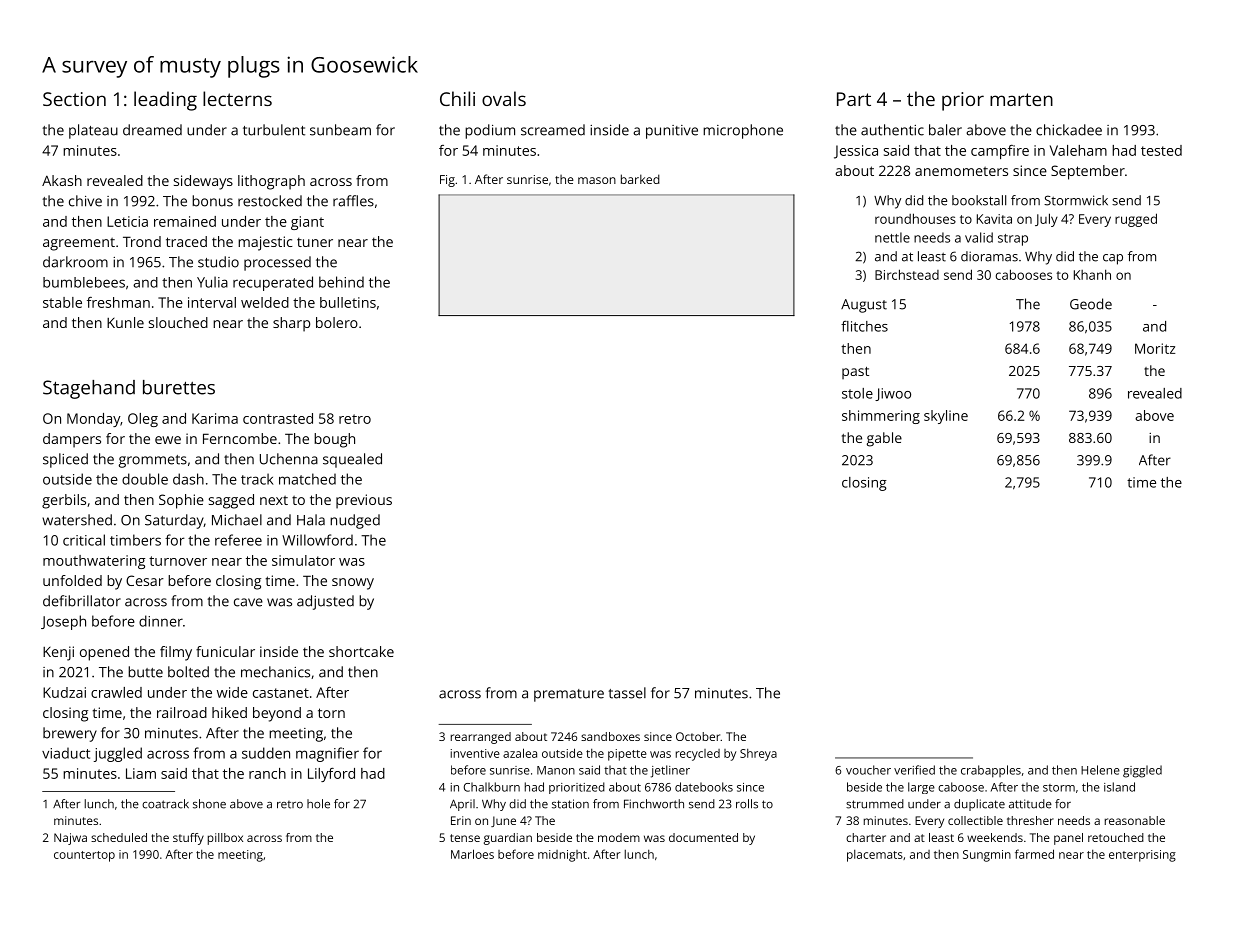  What do you see at coordinates (884, 439) in the image?
I see `gable` at bounding box center [884, 439].
